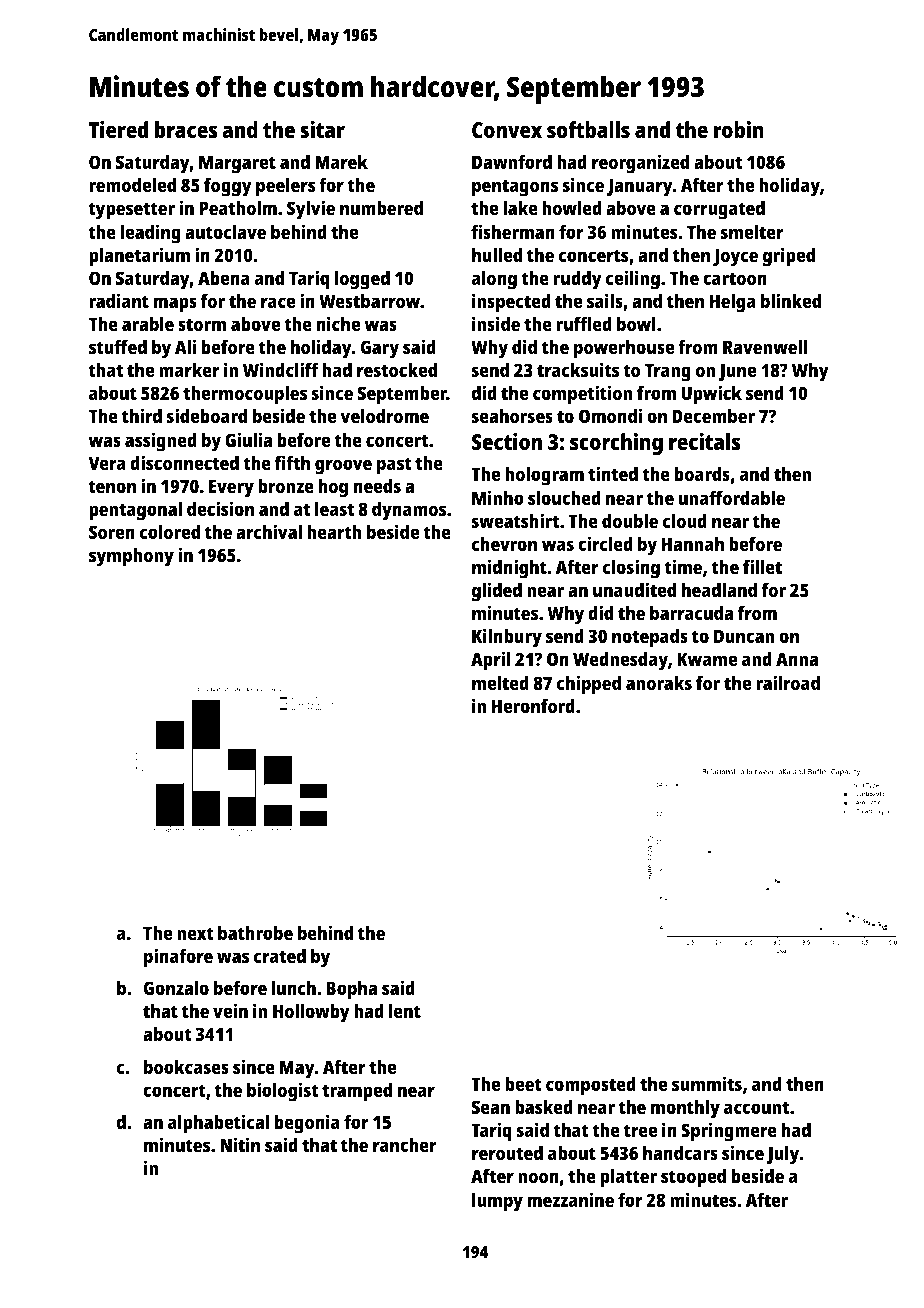 The height and width of the image is (1308, 924). What do you see at coordinates (739, 129) in the image?
I see `robin` at bounding box center [739, 129].
